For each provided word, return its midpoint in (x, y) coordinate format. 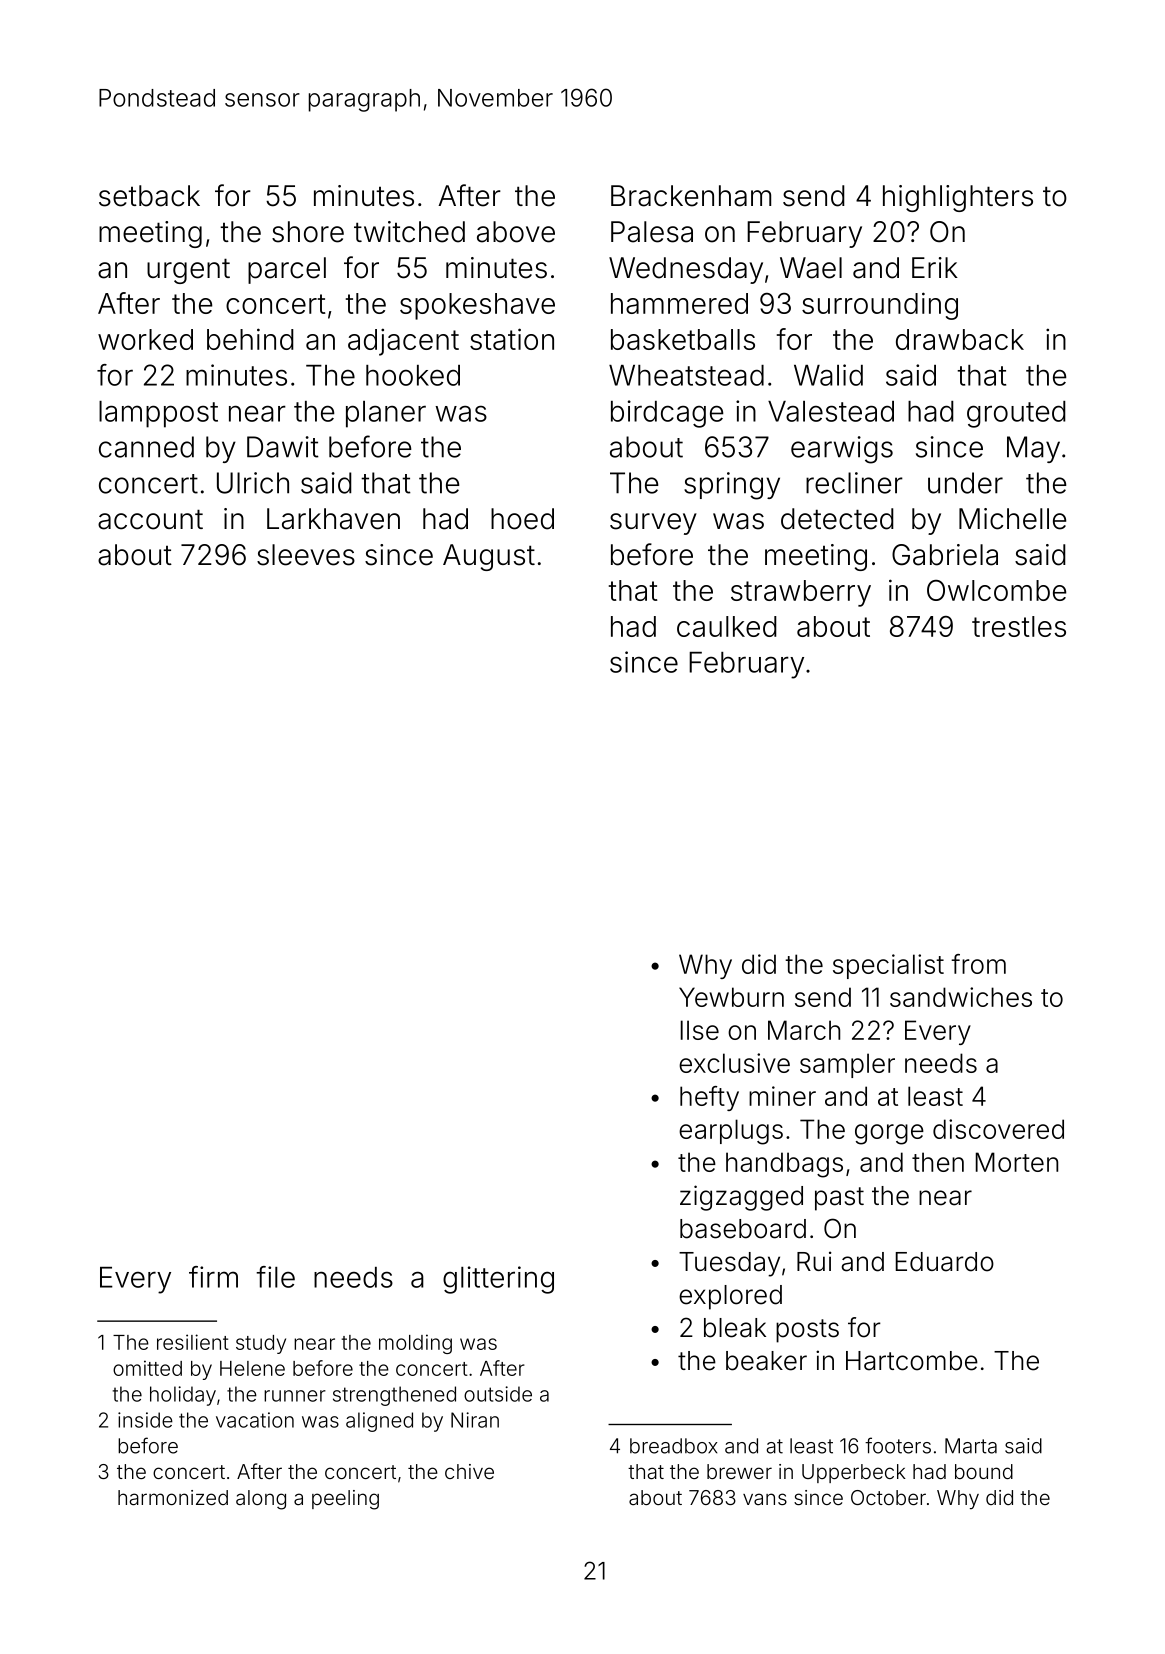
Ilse (700, 1030)
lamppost (158, 414)
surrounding (880, 306)
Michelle (1012, 519)
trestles (1019, 626)
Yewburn (731, 997)
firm (213, 1277)
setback (149, 196)
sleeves (306, 555)
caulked (727, 626)
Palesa (652, 232)
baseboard (743, 1229)
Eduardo (945, 1262)
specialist (888, 966)
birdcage (667, 414)
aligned (379, 1422)
